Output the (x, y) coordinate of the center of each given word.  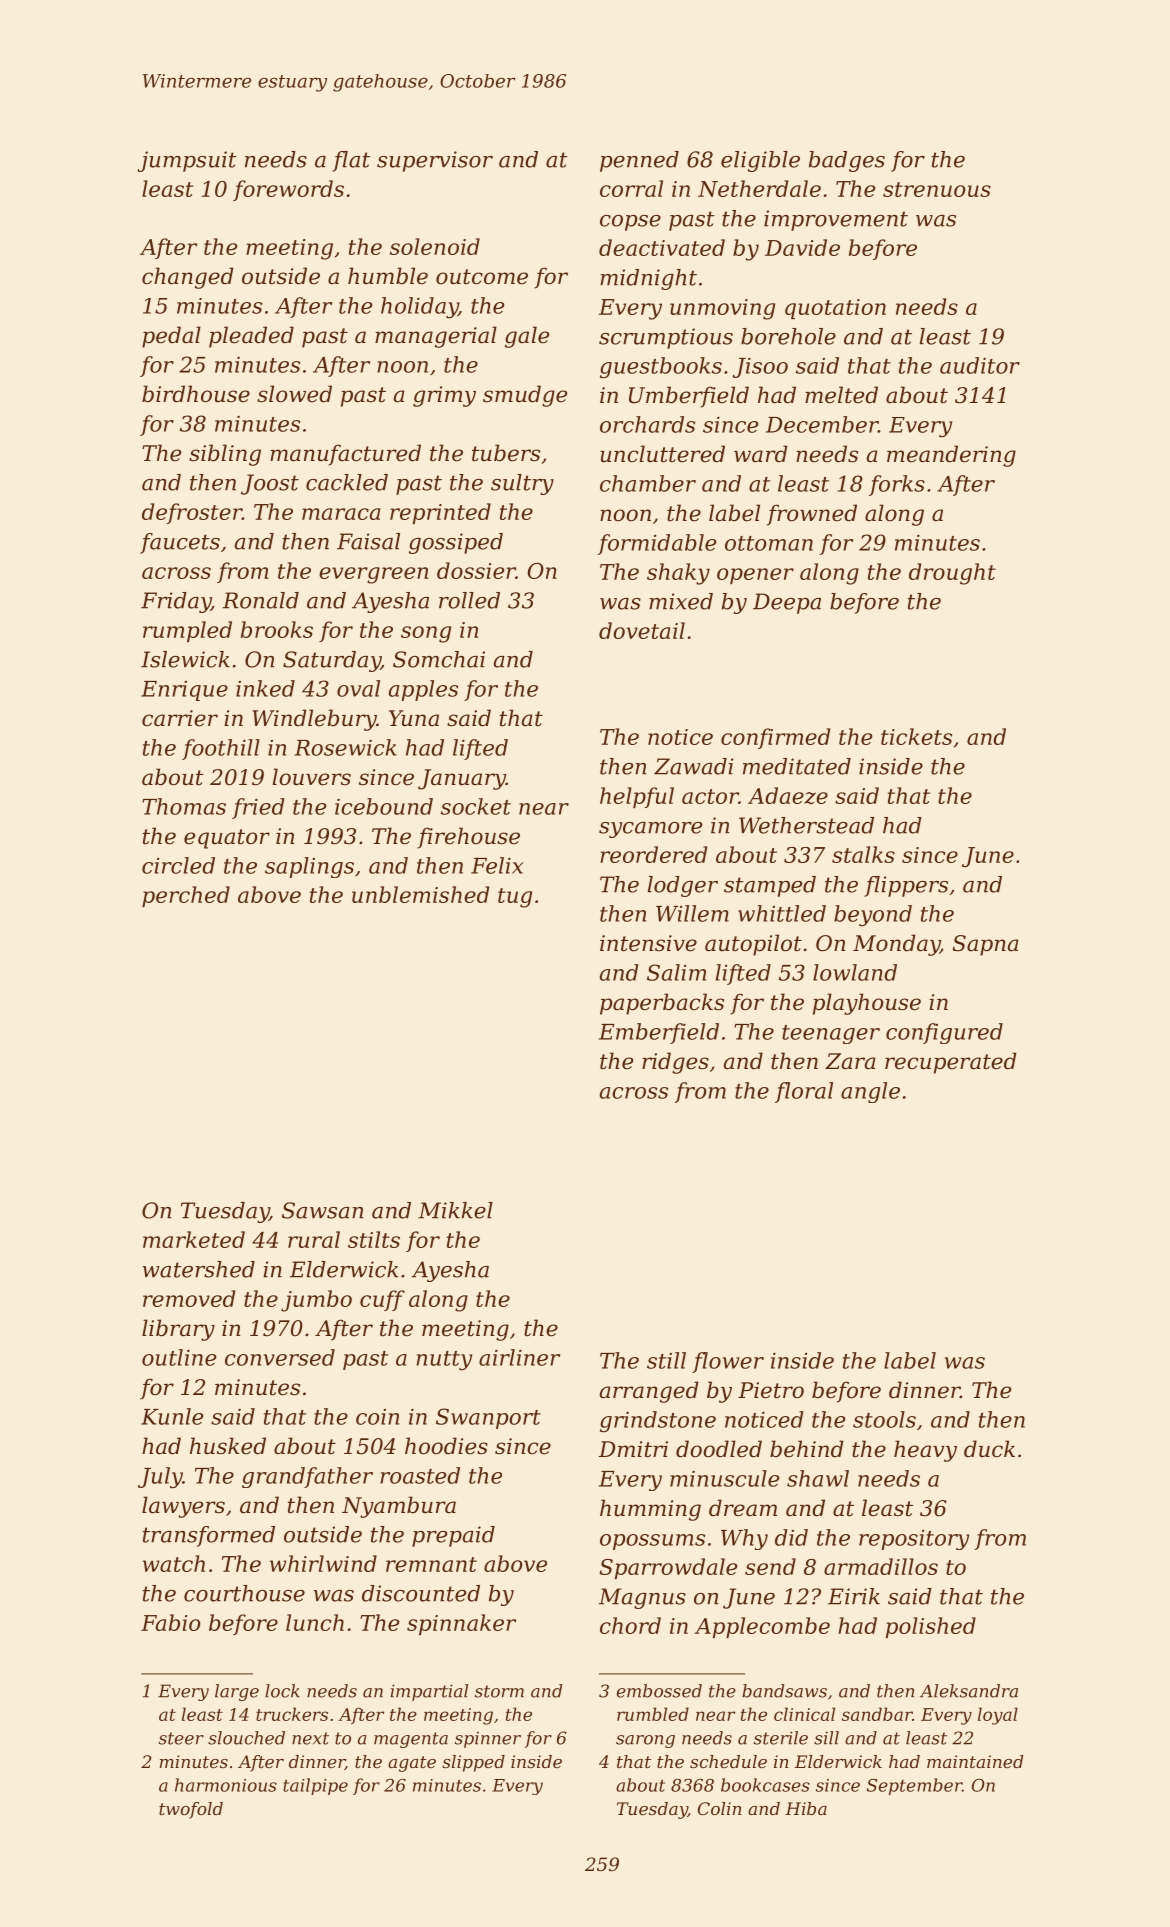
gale (527, 337)
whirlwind (323, 1563)
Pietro (771, 1390)
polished (931, 1627)
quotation (835, 309)
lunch (315, 1622)
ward (760, 454)
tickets (916, 736)
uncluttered (662, 454)
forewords (288, 190)
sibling (225, 455)
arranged (649, 1392)
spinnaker (461, 1624)
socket (476, 806)
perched (186, 896)
